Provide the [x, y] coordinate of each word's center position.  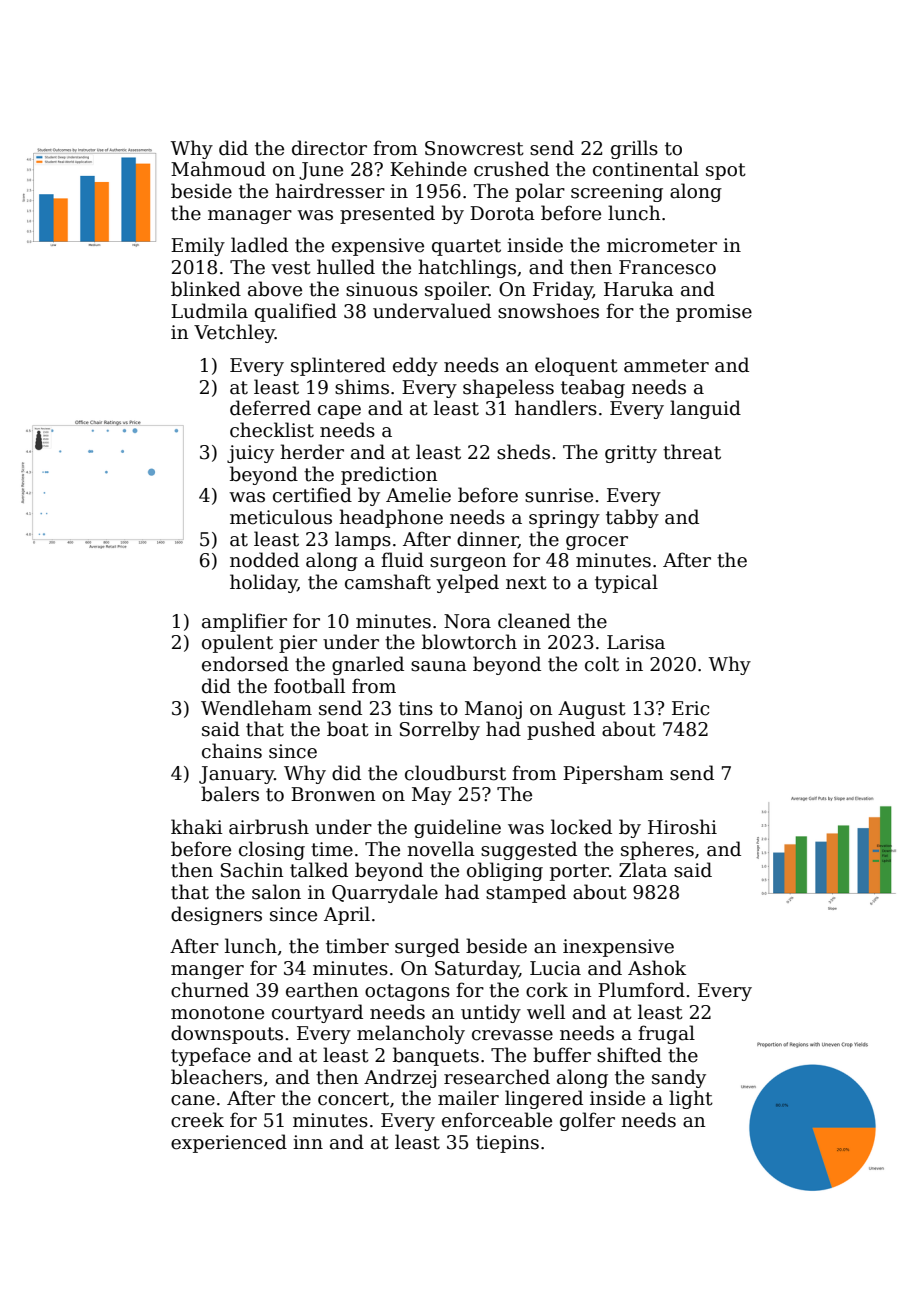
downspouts [227, 1034]
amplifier [244, 622]
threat [692, 452]
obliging [505, 871]
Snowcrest [474, 148]
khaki [197, 827]
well [546, 1012]
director [329, 148]
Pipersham [613, 774]
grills [634, 149]
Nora [467, 621]
